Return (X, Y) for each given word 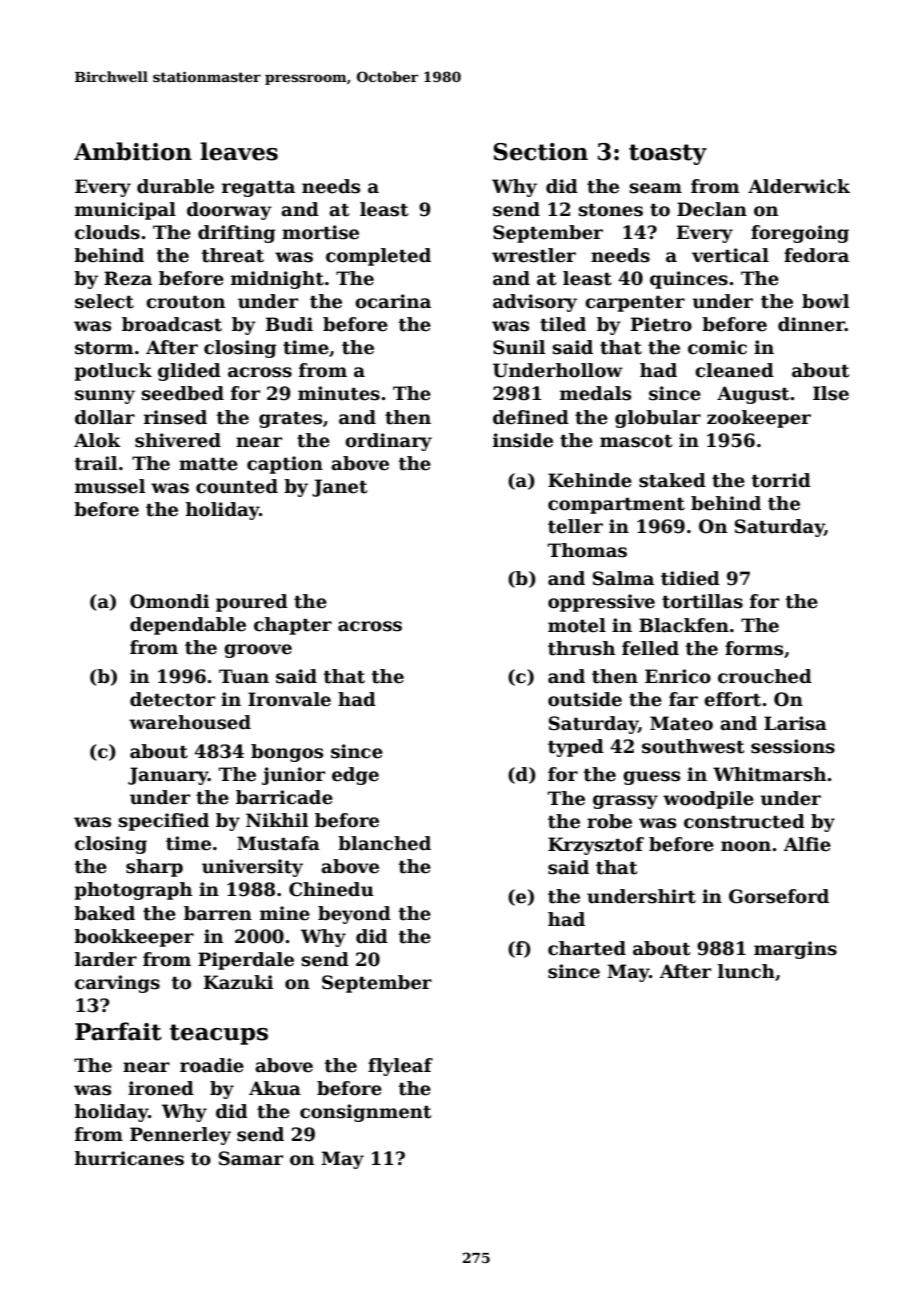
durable (175, 186)
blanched (384, 843)
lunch (746, 971)
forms (754, 648)
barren (218, 913)
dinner (811, 324)
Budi (289, 324)
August (753, 395)
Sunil (519, 347)
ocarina (393, 301)
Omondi (169, 601)
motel (577, 625)
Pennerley (180, 1136)
